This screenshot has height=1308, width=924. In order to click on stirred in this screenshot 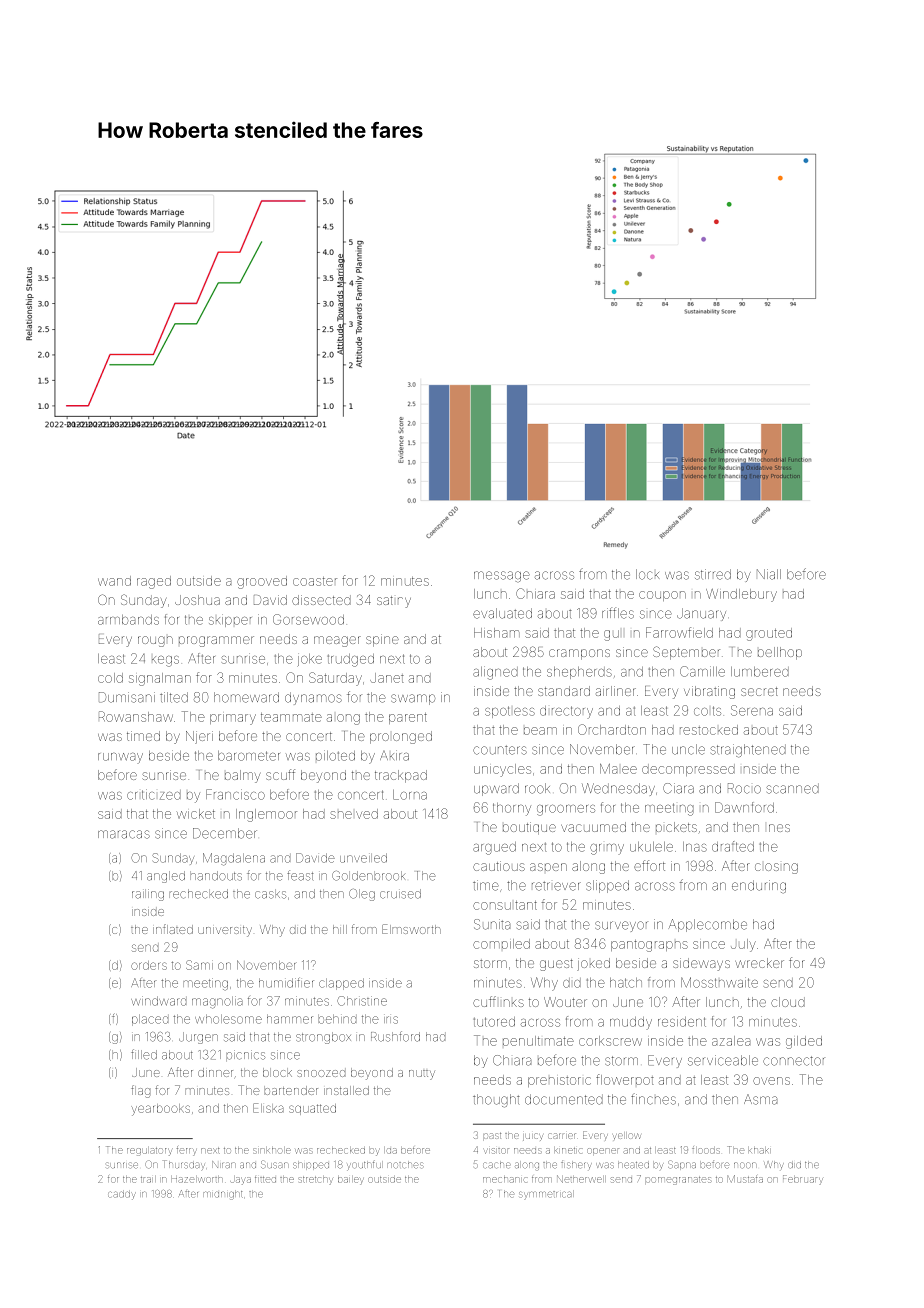, I will do `click(713, 574)`.
